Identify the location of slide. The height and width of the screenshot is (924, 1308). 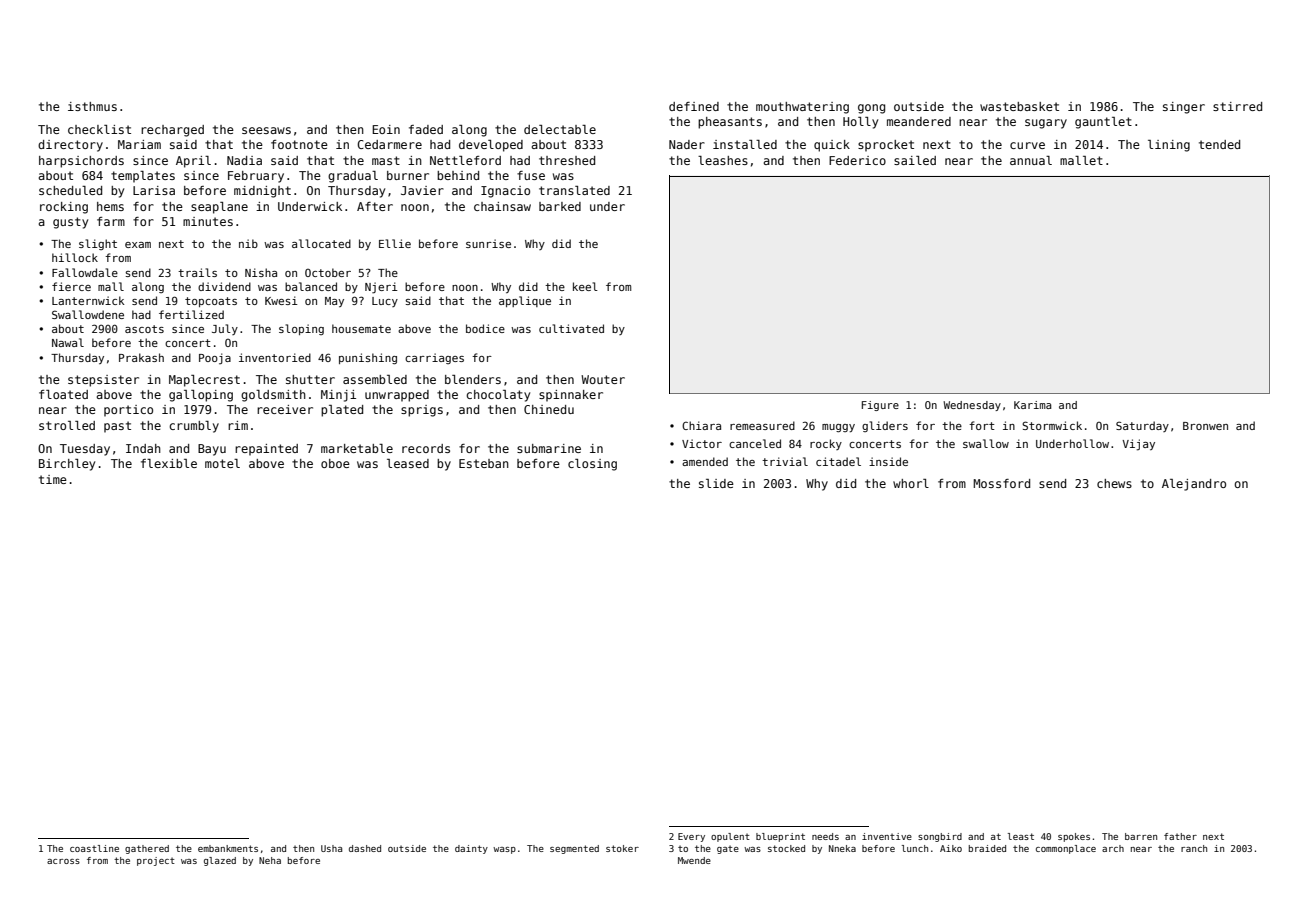
(716, 483).
